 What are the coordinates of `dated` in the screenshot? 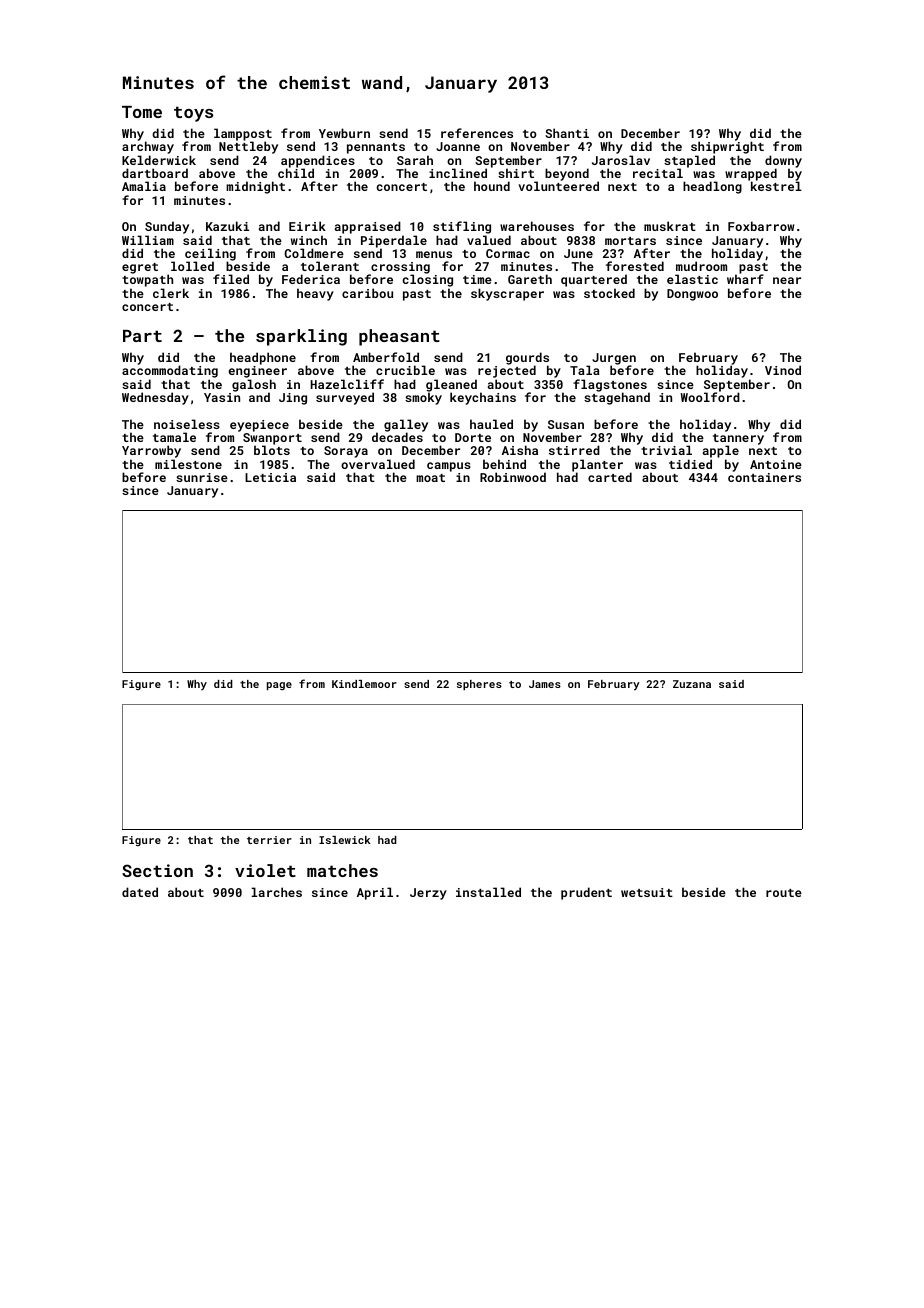 It's located at (140, 892).
